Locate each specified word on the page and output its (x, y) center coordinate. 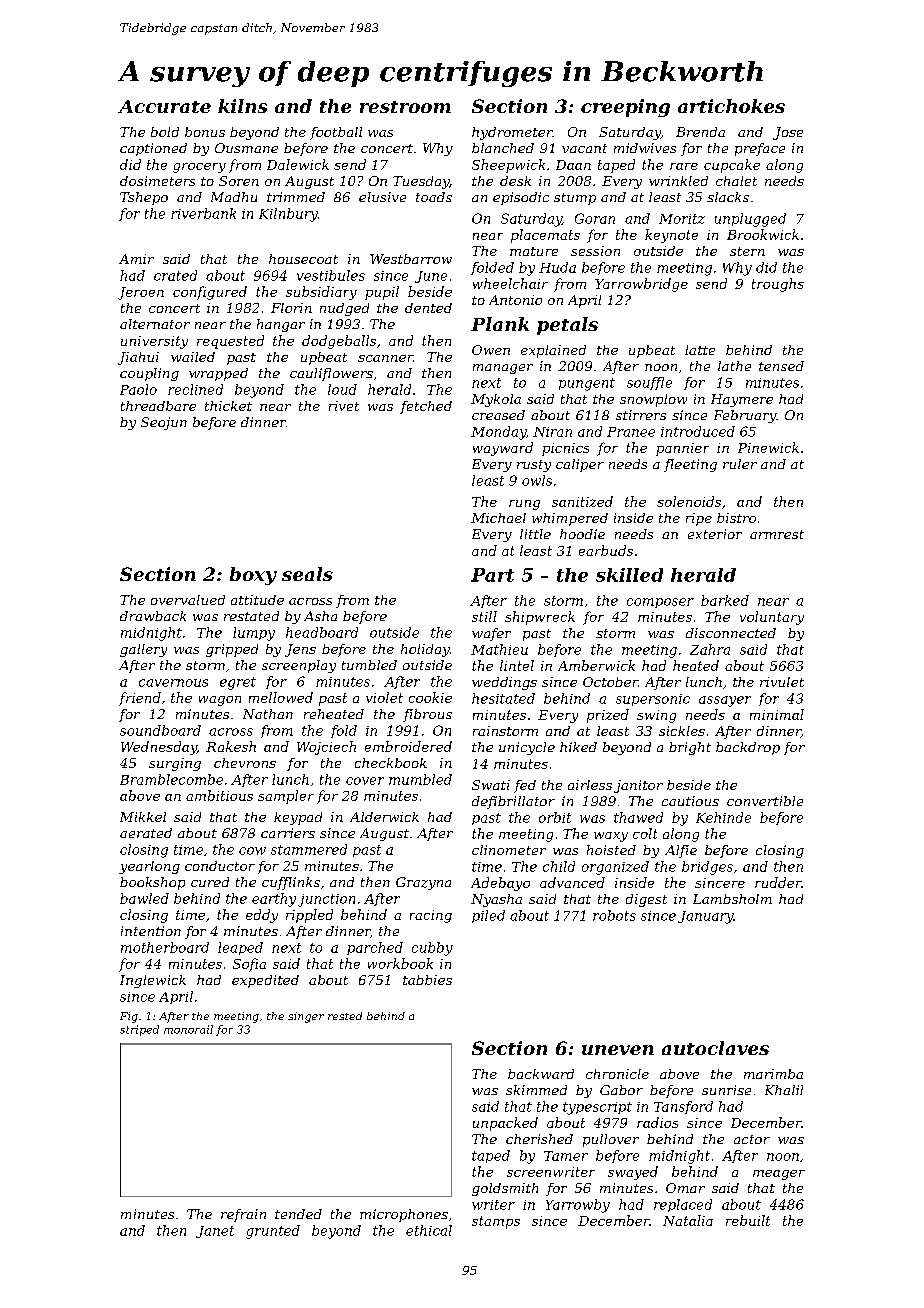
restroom (405, 107)
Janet (215, 1232)
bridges (707, 868)
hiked (578, 747)
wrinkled (678, 181)
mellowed (281, 697)
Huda (557, 267)
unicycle (527, 748)
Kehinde (723, 817)
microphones (404, 1215)
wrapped (218, 374)
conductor (220, 866)
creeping (625, 108)
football (336, 133)
